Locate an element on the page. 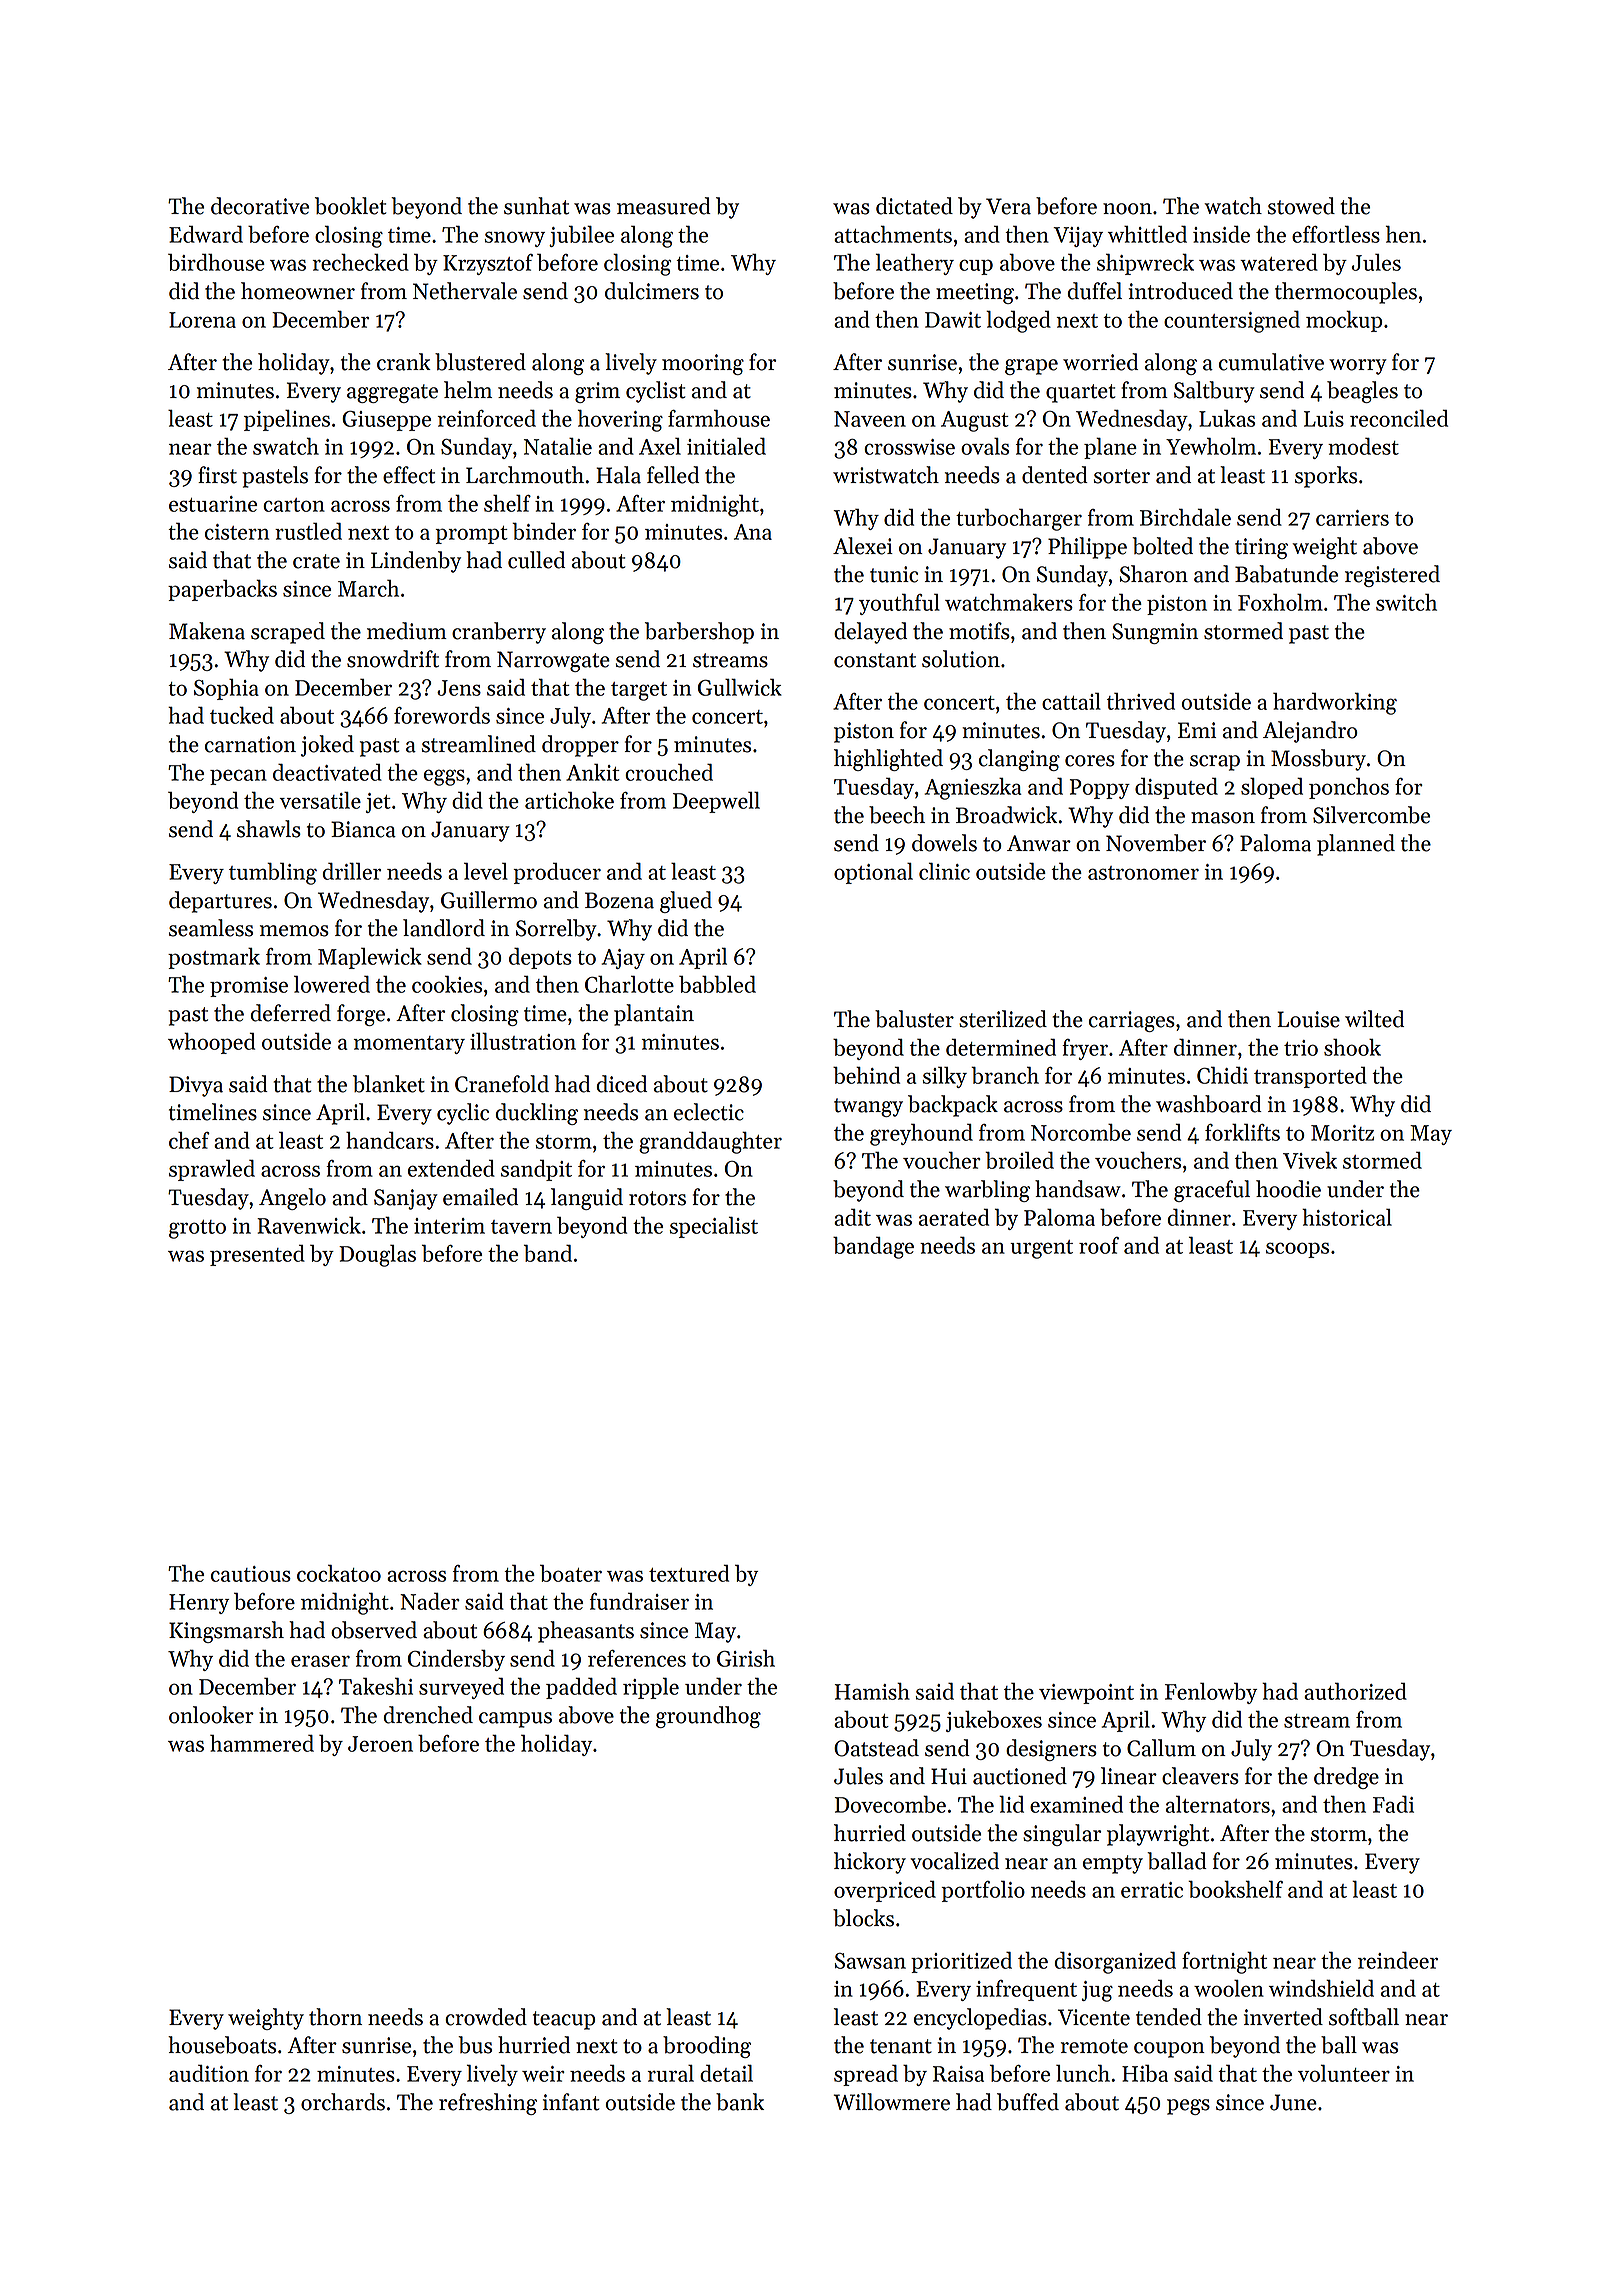 The width and height of the document is (1620, 2292). vocalized is located at coordinates (954, 1861).
